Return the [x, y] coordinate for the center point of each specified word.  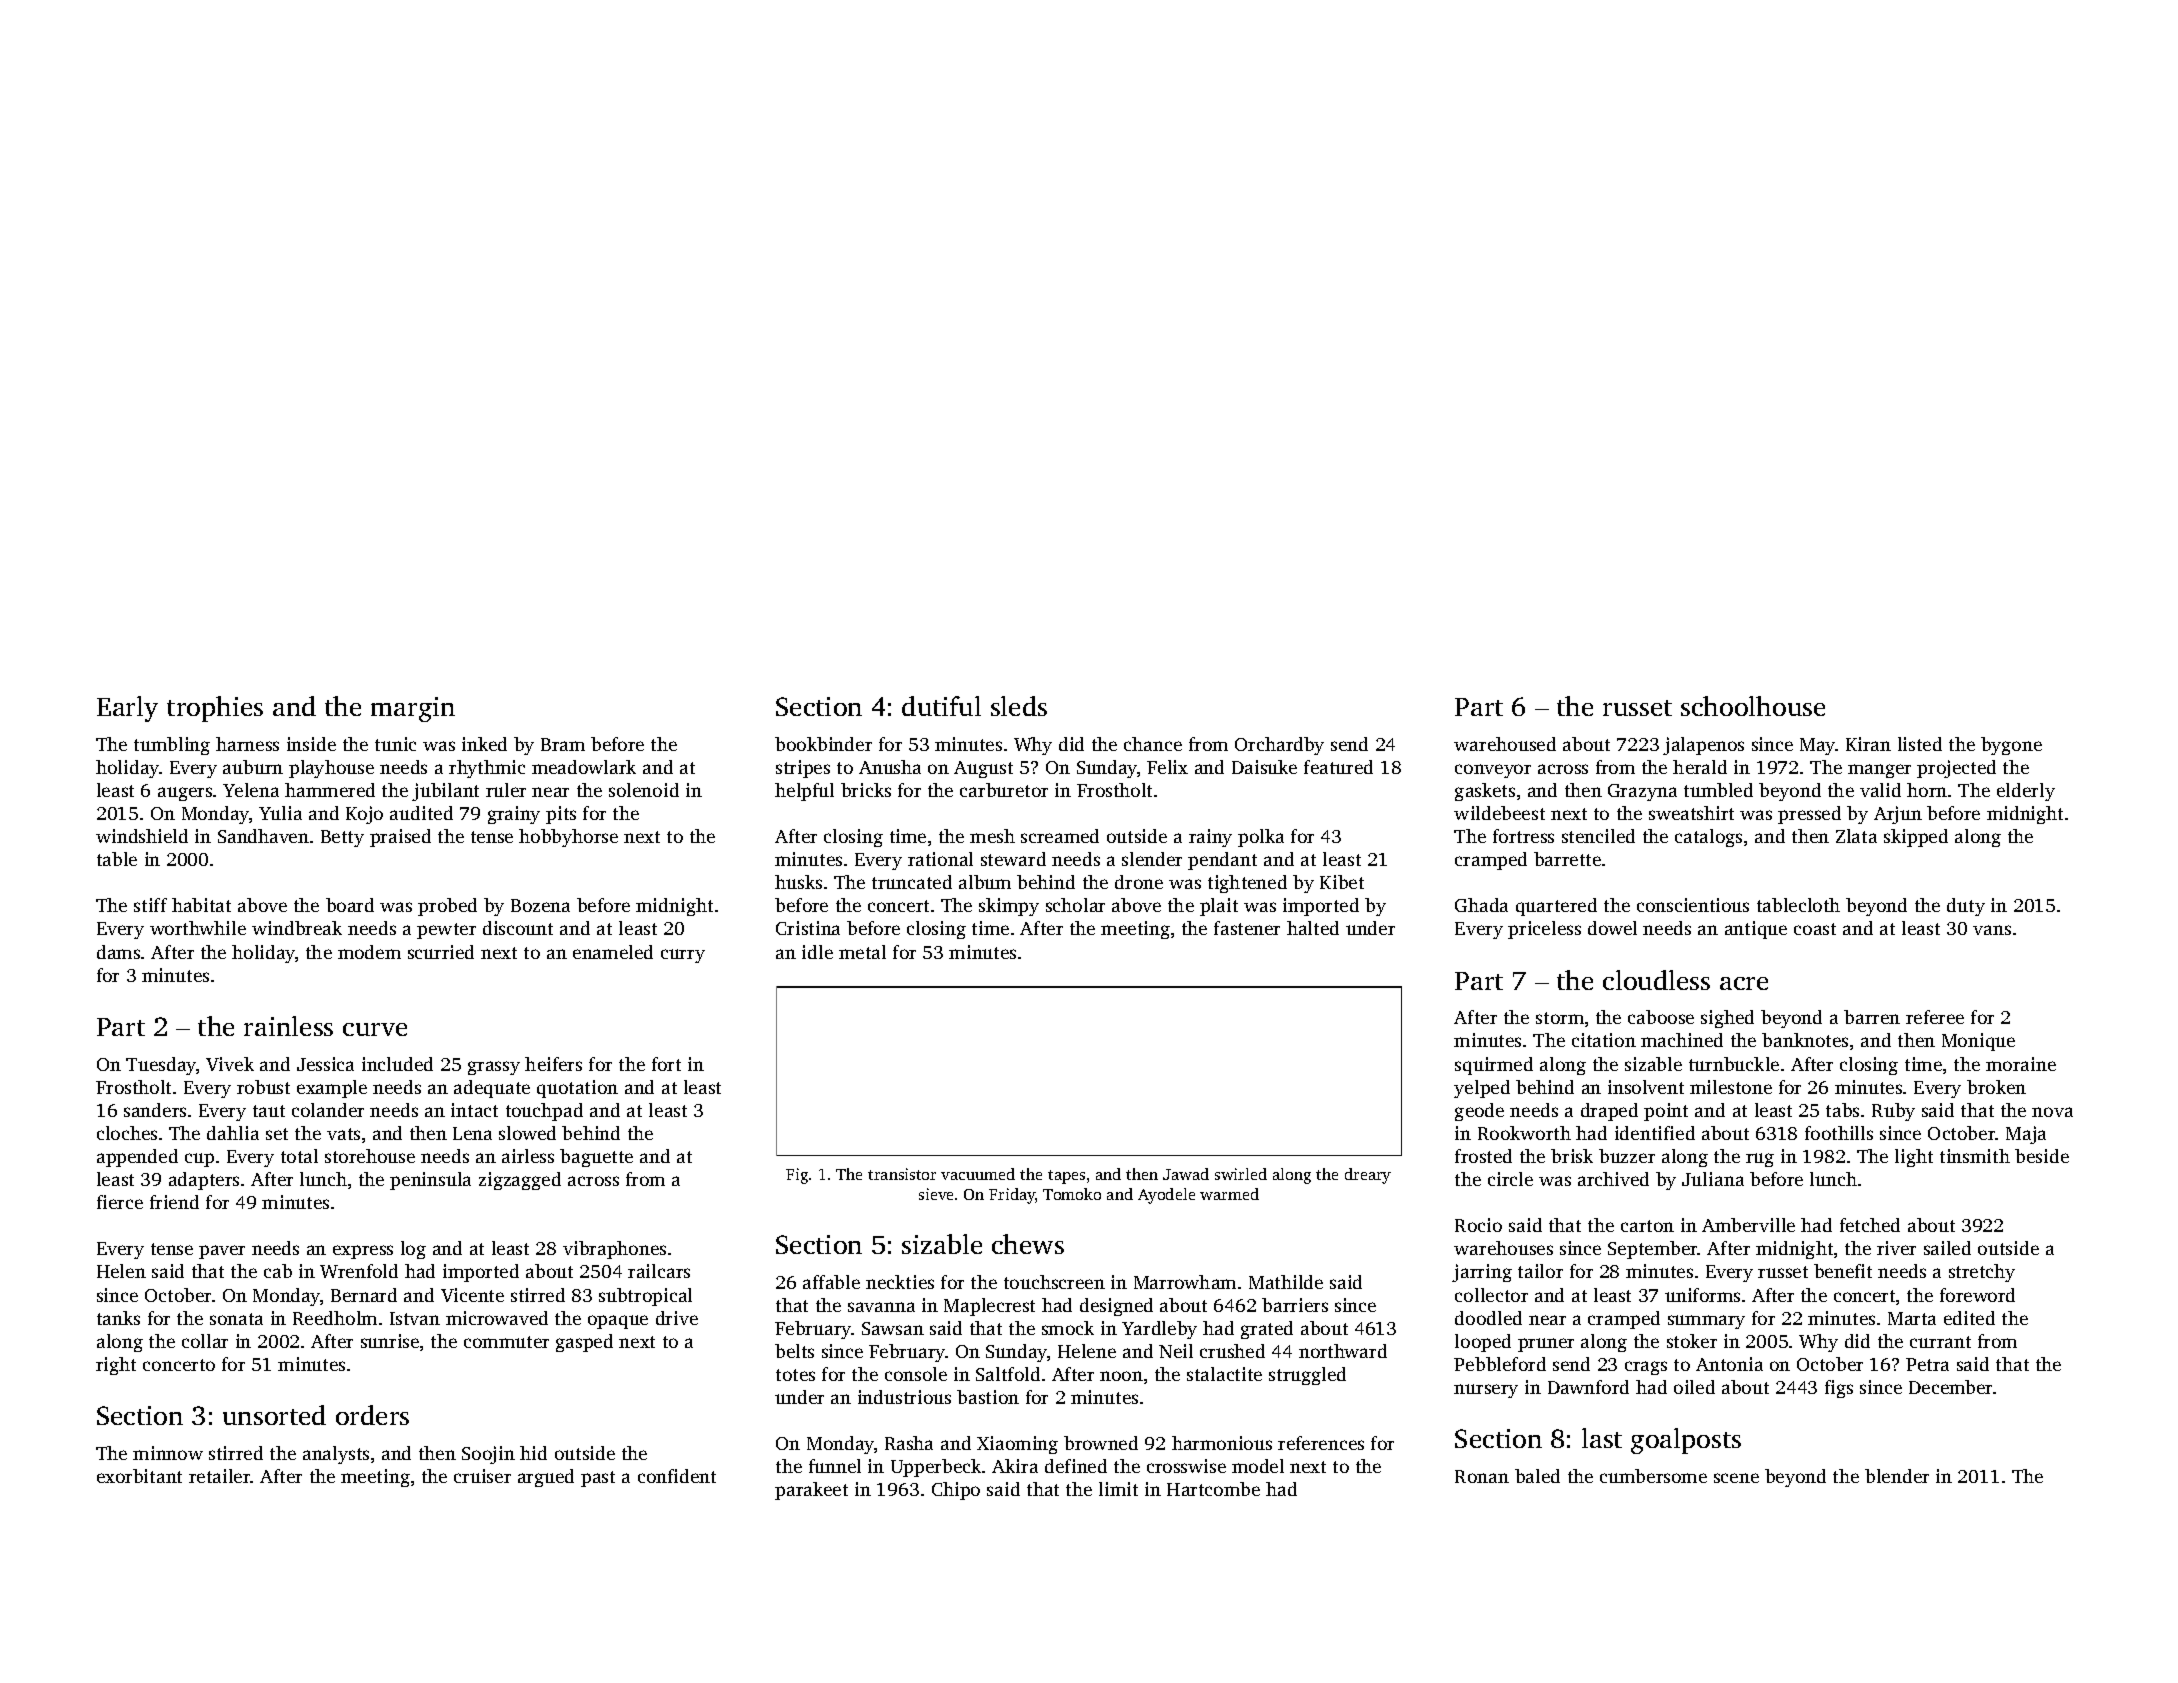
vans [1992, 930]
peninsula [430, 1181]
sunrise [390, 1341]
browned [1101, 1443]
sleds [1019, 706]
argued [546, 1478]
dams [118, 952]
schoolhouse [1753, 706]
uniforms [1702, 1295]
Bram [563, 744]
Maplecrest [989, 1307]
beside [2042, 1156]
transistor [902, 1174]
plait [1219, 907]
